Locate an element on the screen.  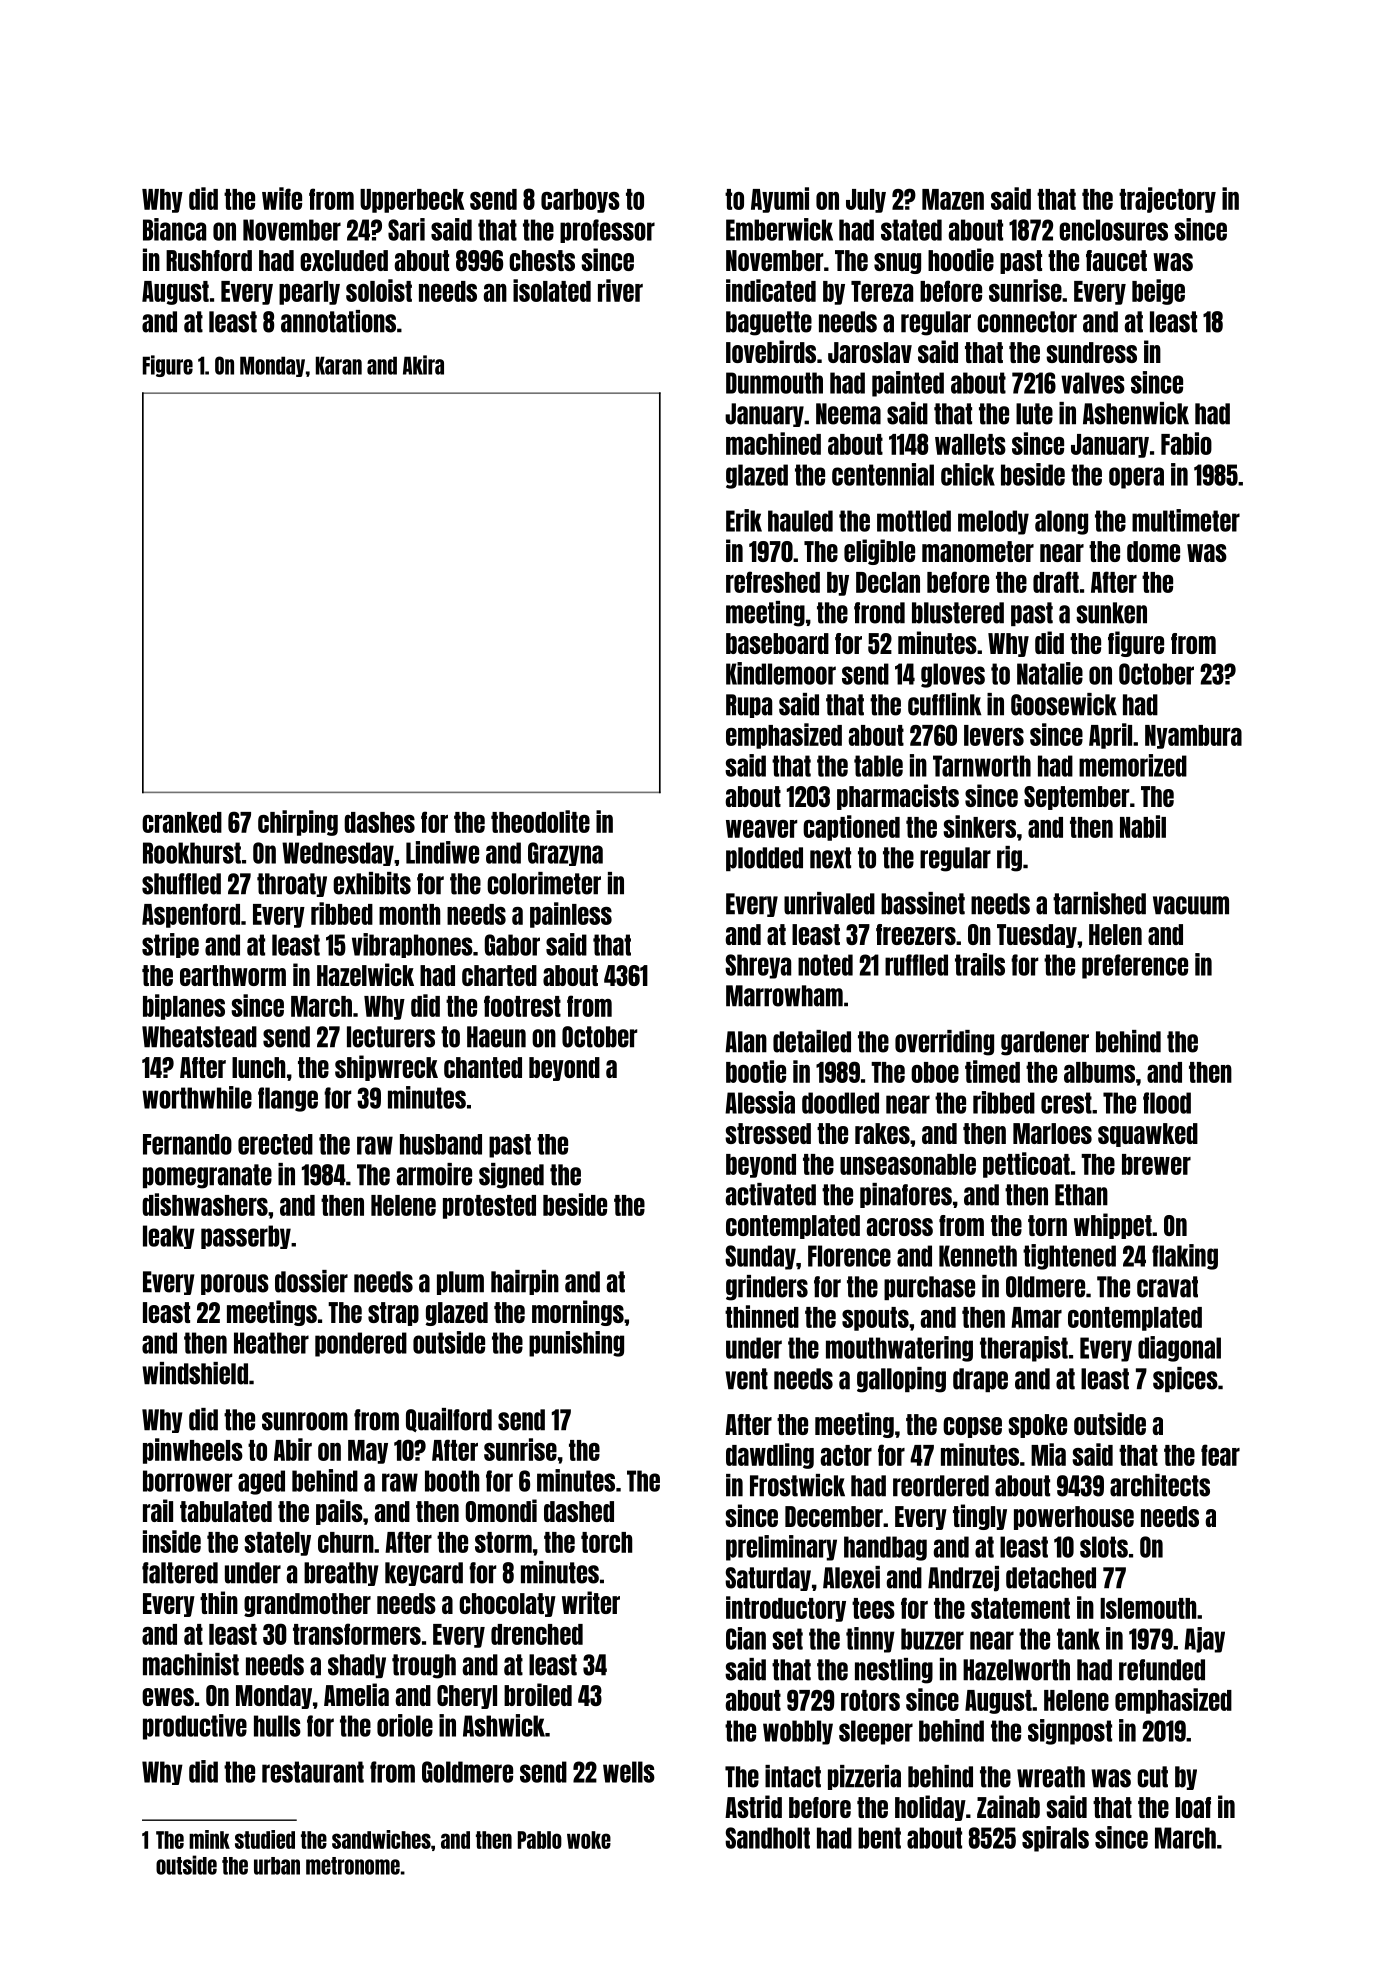
Astrid is located at coordinates (753, 1806).
